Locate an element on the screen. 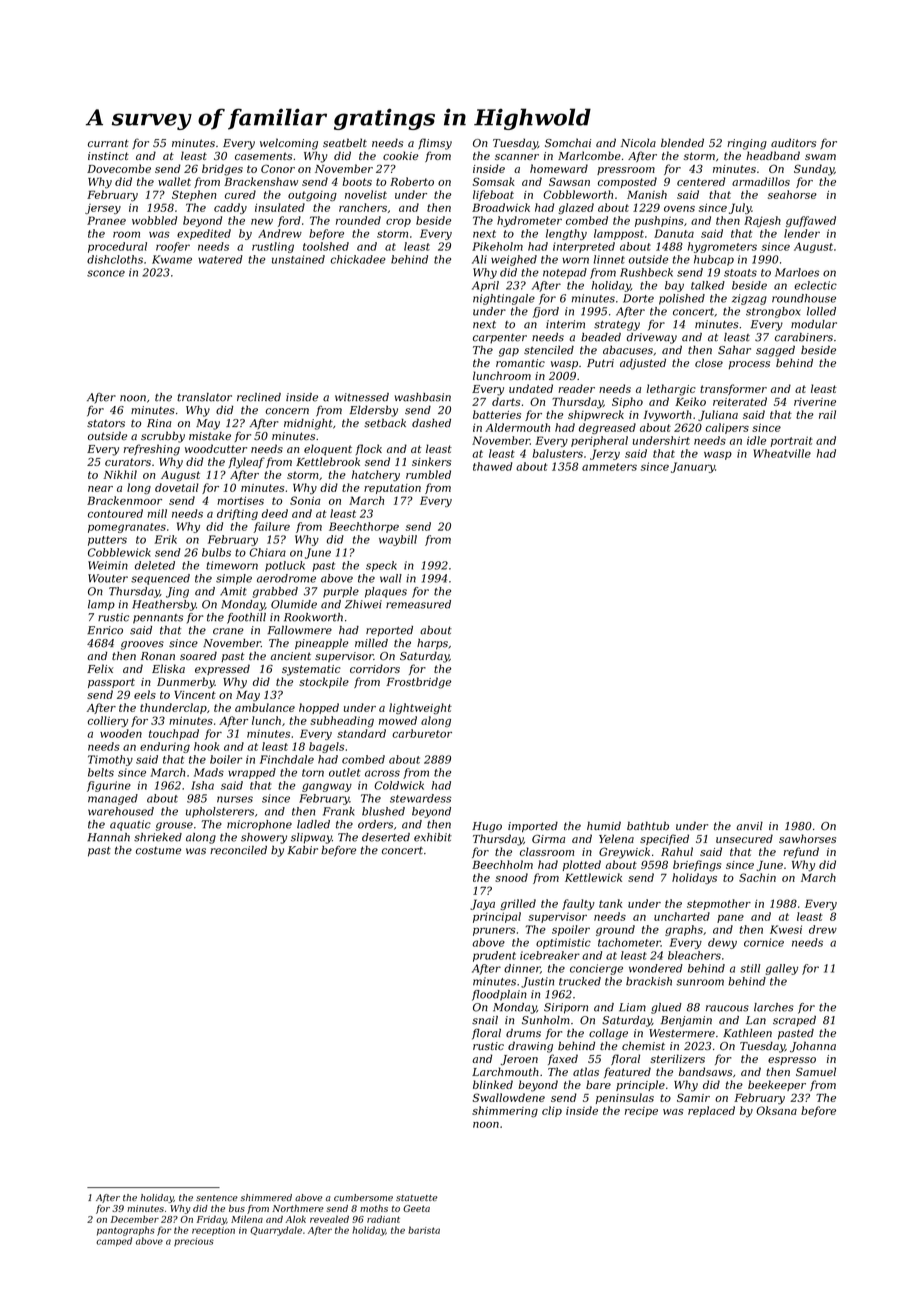 The height and width of the screenshot is (1308, 924). April is located at coordinates (485, 286).
